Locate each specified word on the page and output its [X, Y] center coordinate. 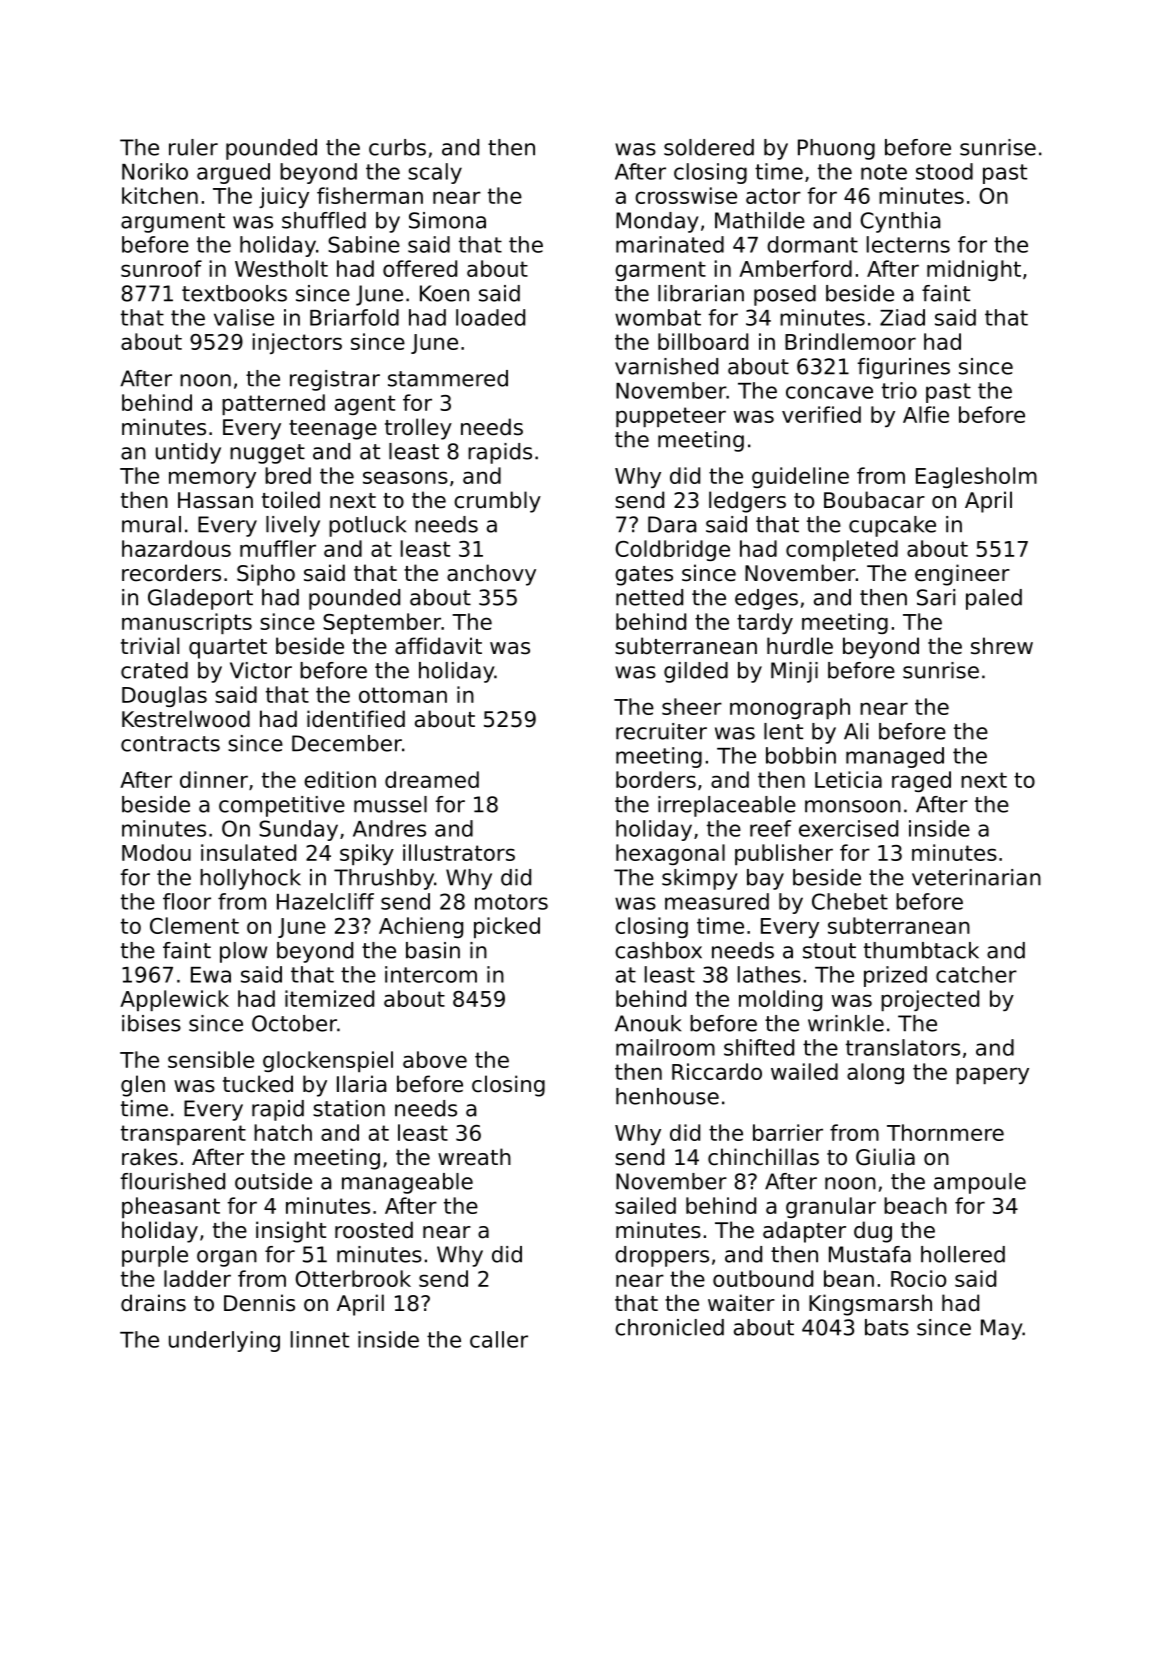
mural [151, 524]
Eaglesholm [976, 477]
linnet [320, 1339]
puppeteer [671, 417]
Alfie [926, 414]
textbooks [234, 293]
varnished [666, 366]
